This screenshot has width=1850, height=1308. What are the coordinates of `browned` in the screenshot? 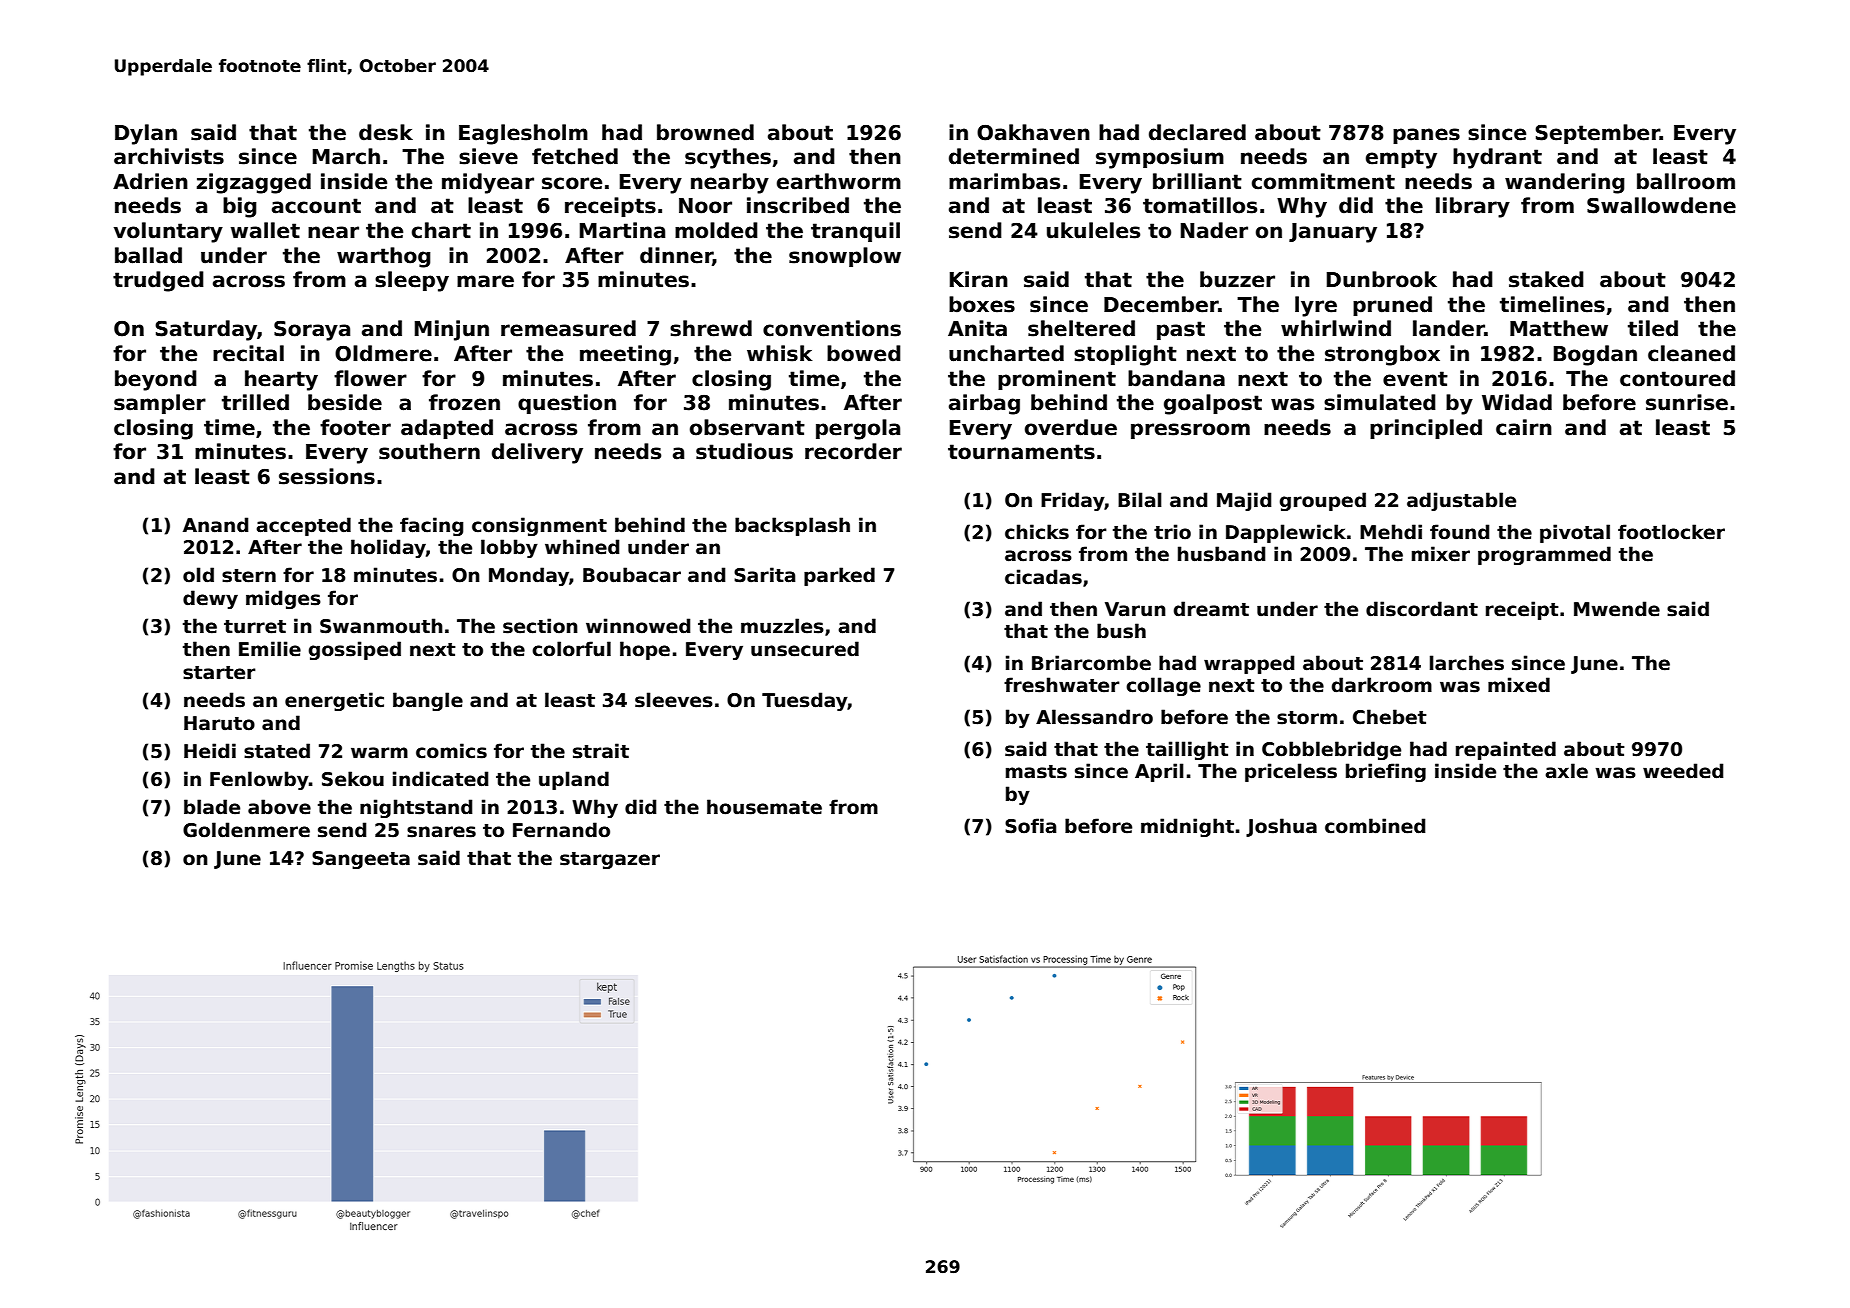 It's located at (705, 132).
